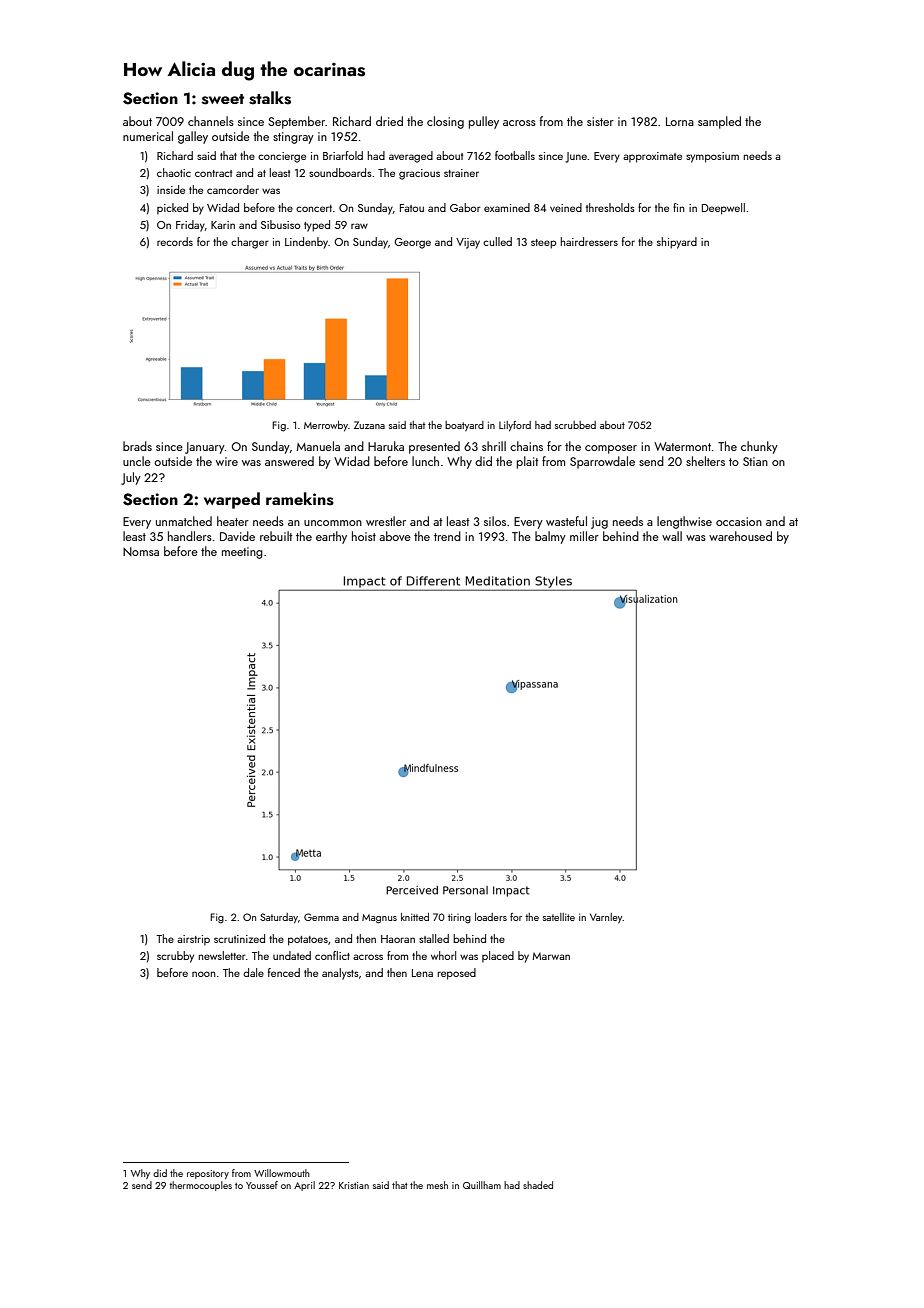 Image resolution: width=924 pixels, height=1308 pixels. Describe the element at coordinates (559, 917) in the screenshot. I see `satellite` at that location.
